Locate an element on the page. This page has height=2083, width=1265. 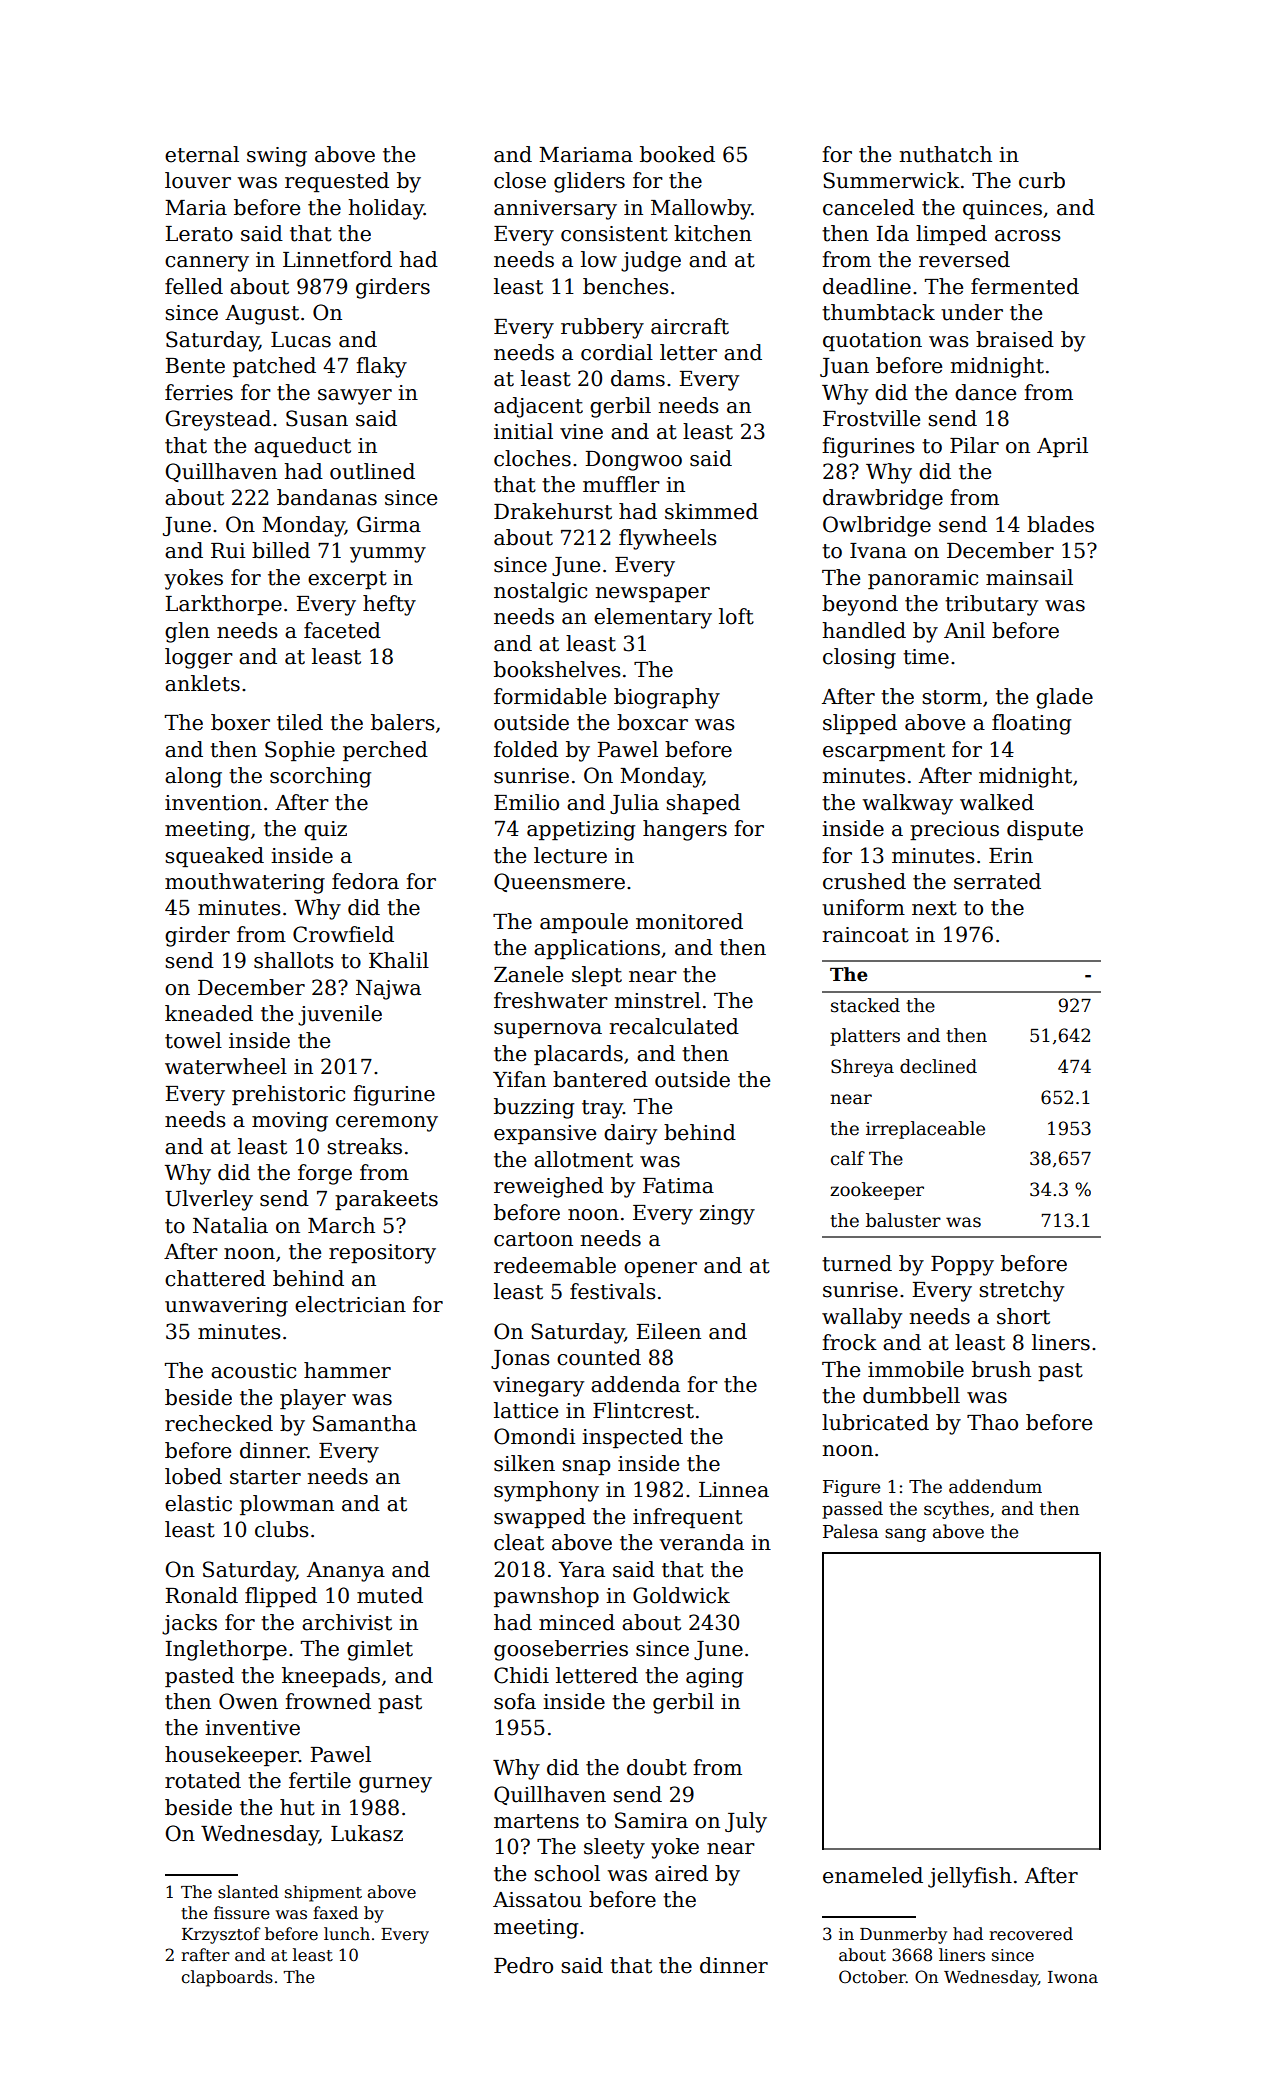
swing is located at coordinates (277, 157).
